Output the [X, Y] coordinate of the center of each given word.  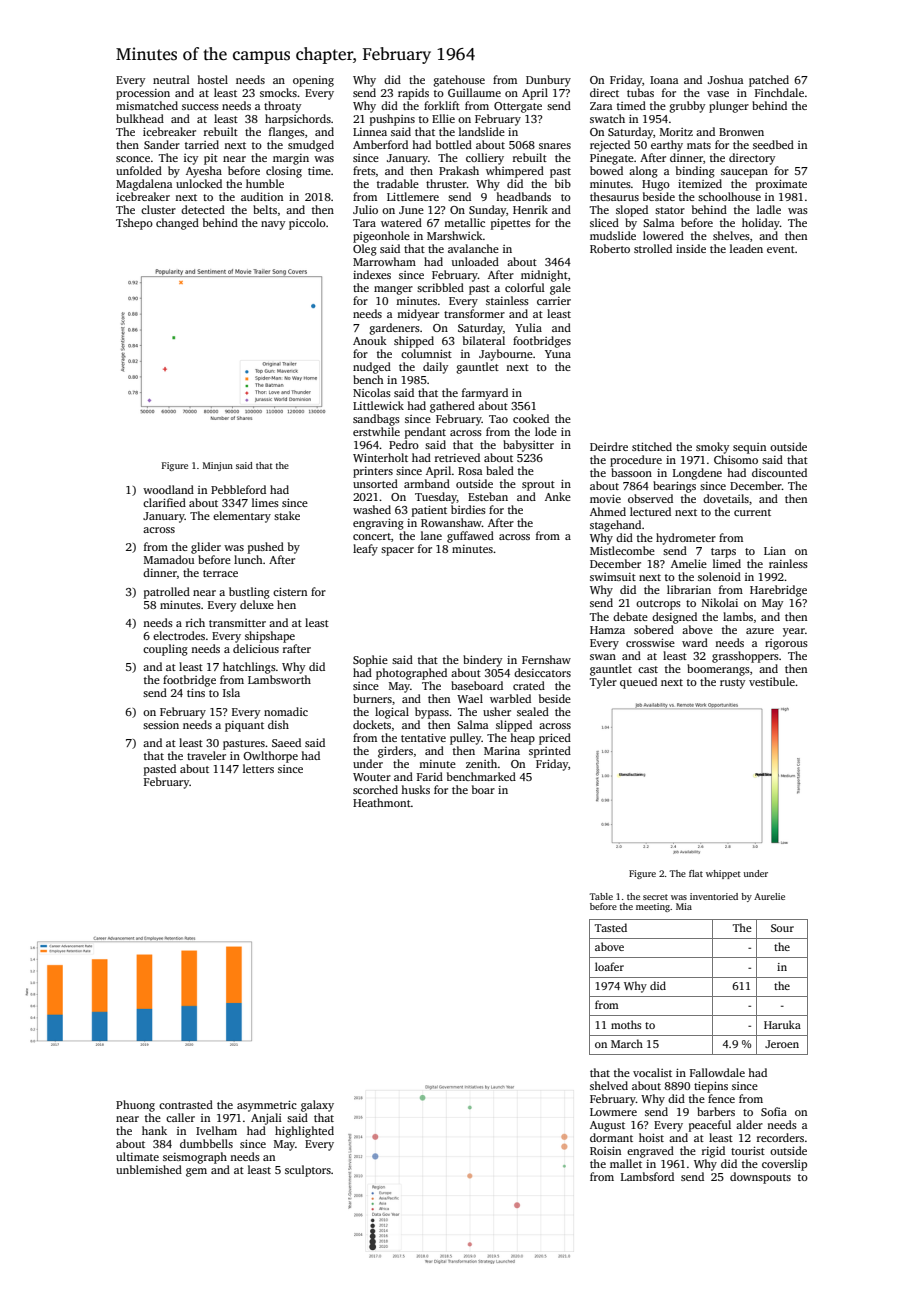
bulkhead [140, 118]
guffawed [470, 537]
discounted [779, 472]
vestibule [772, 681]
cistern [290, 591]
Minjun [218, 466]
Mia [684, 906]
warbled [510, 698]
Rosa [470, 471]
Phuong [135, 1106]
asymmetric [267, 1106]
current [752, 512]
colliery [485, 159]
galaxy [317, 1106]
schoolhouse [729, 196]
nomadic [286, 711]
